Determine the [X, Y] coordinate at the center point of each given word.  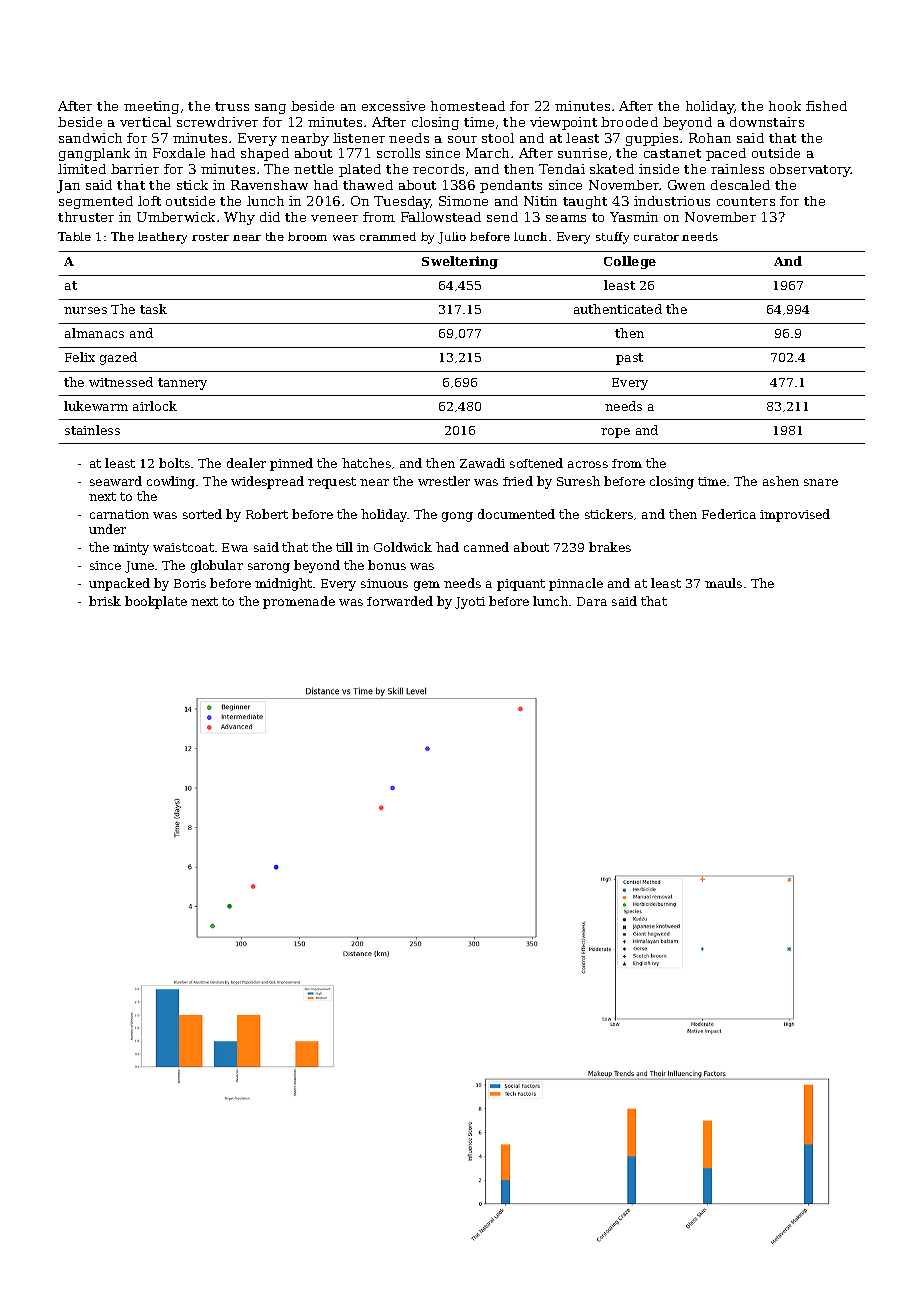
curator [656, 237]
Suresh [578, 481]
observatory [810, 170]
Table [74, 236]
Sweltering [460, 262]
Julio [452, 238]
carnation [119, 514]
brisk [105, 601]
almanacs [94, 333]
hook [785, 106]
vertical [145, 122]
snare [821, 482]
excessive [393, 106]
